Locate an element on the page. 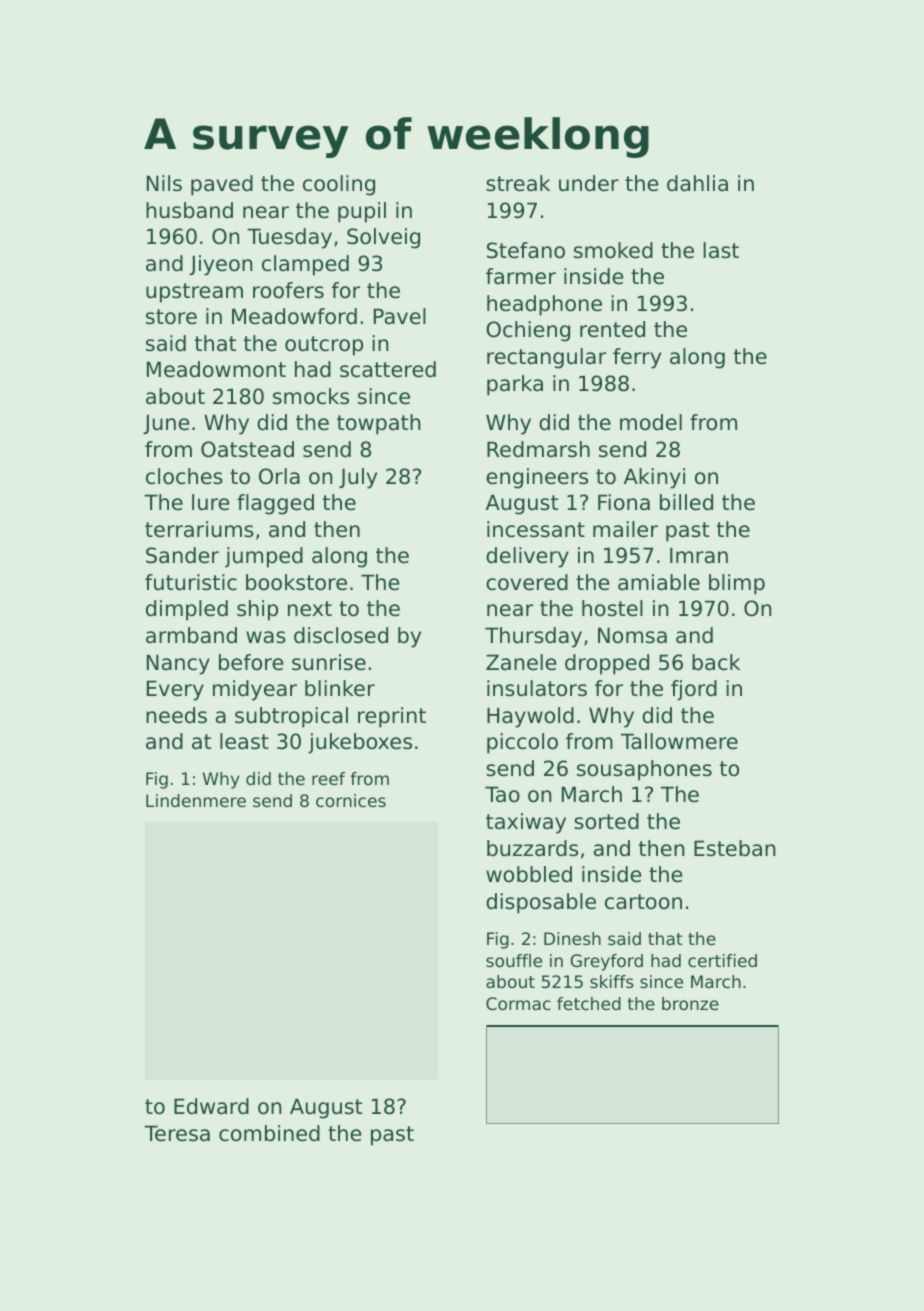 This page has width=924, height=1311. Cormac is located at coordinates (518, 1003).
